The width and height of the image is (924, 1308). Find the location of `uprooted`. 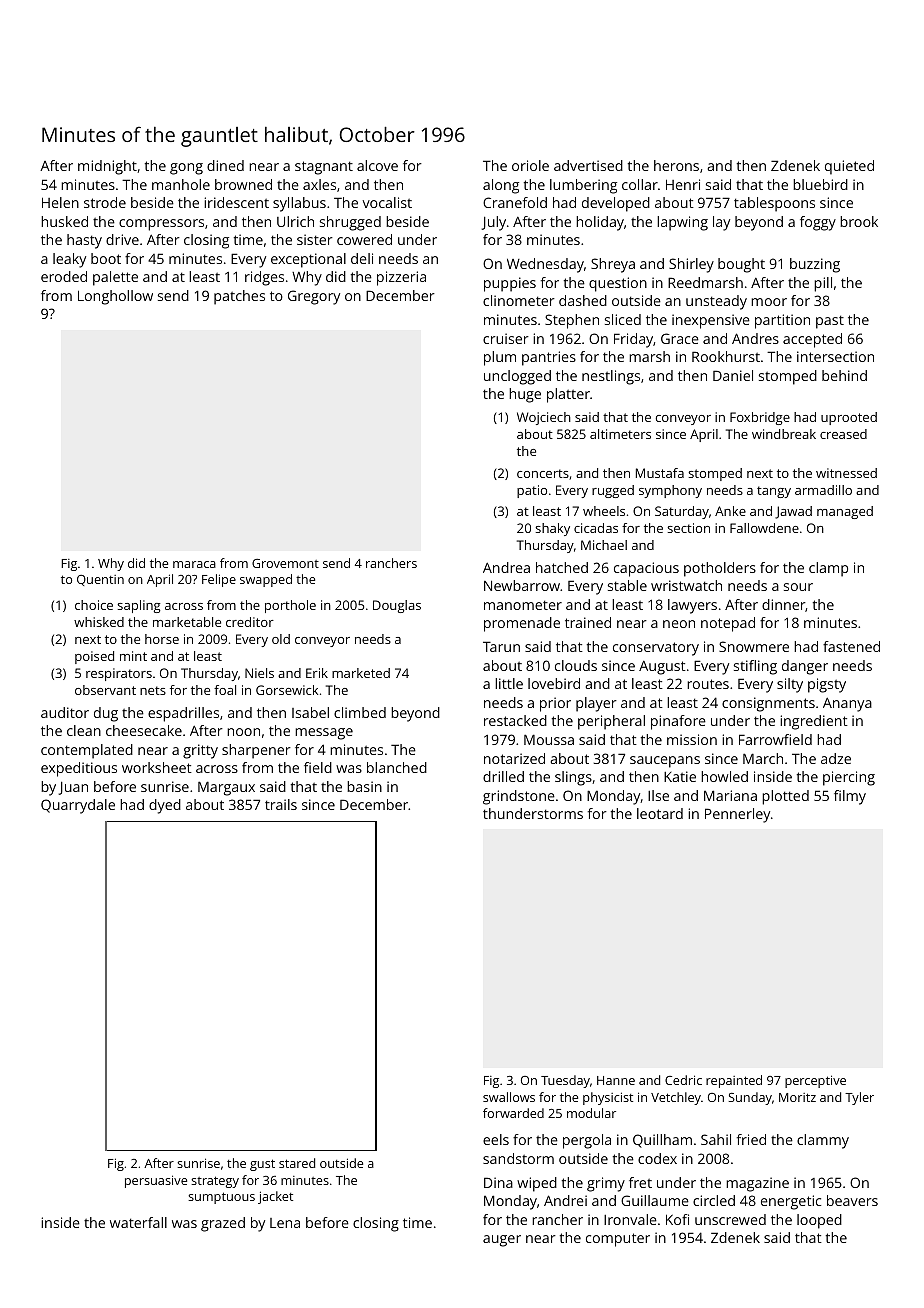

uprooted is located at coordinates (849, 418).
